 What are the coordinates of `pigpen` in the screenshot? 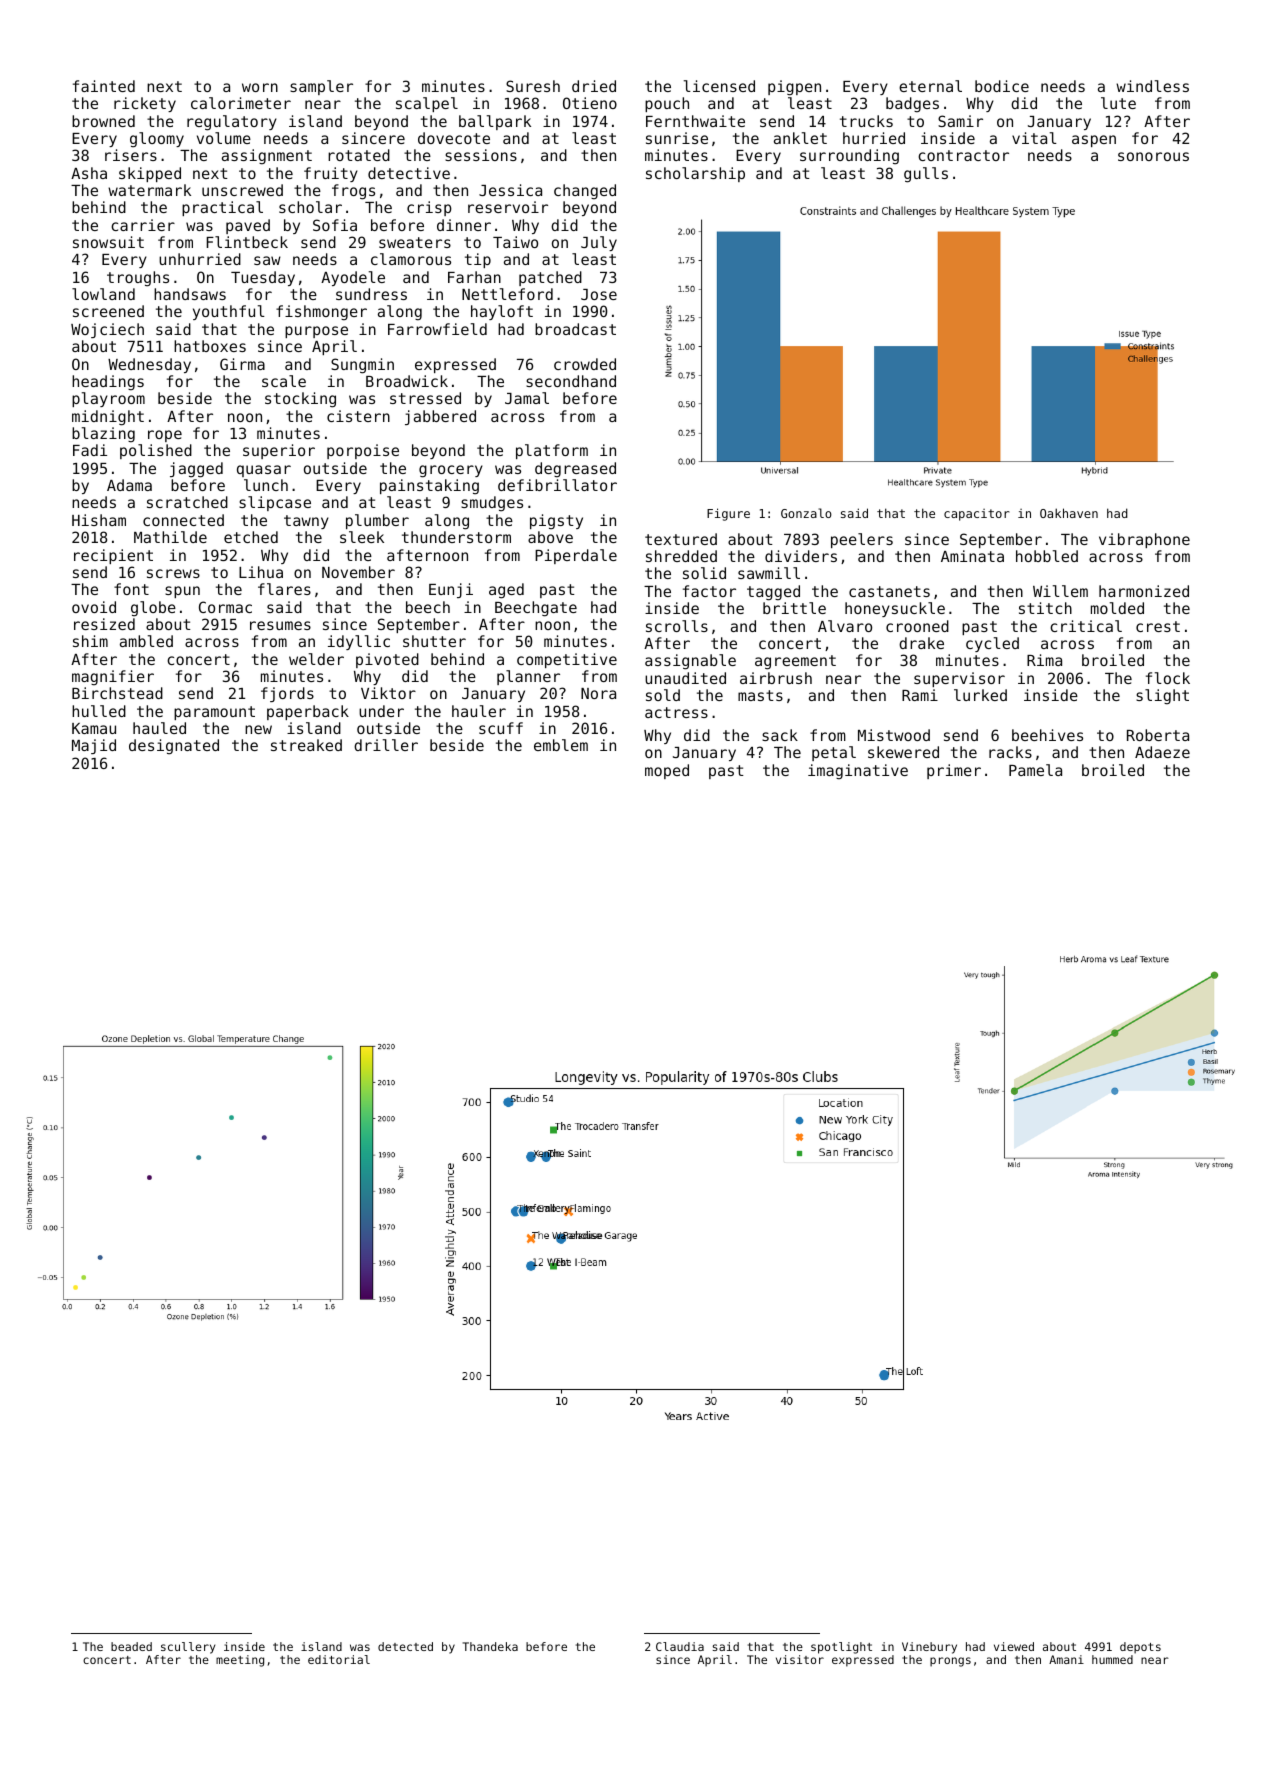 It's located at (794, 88).
